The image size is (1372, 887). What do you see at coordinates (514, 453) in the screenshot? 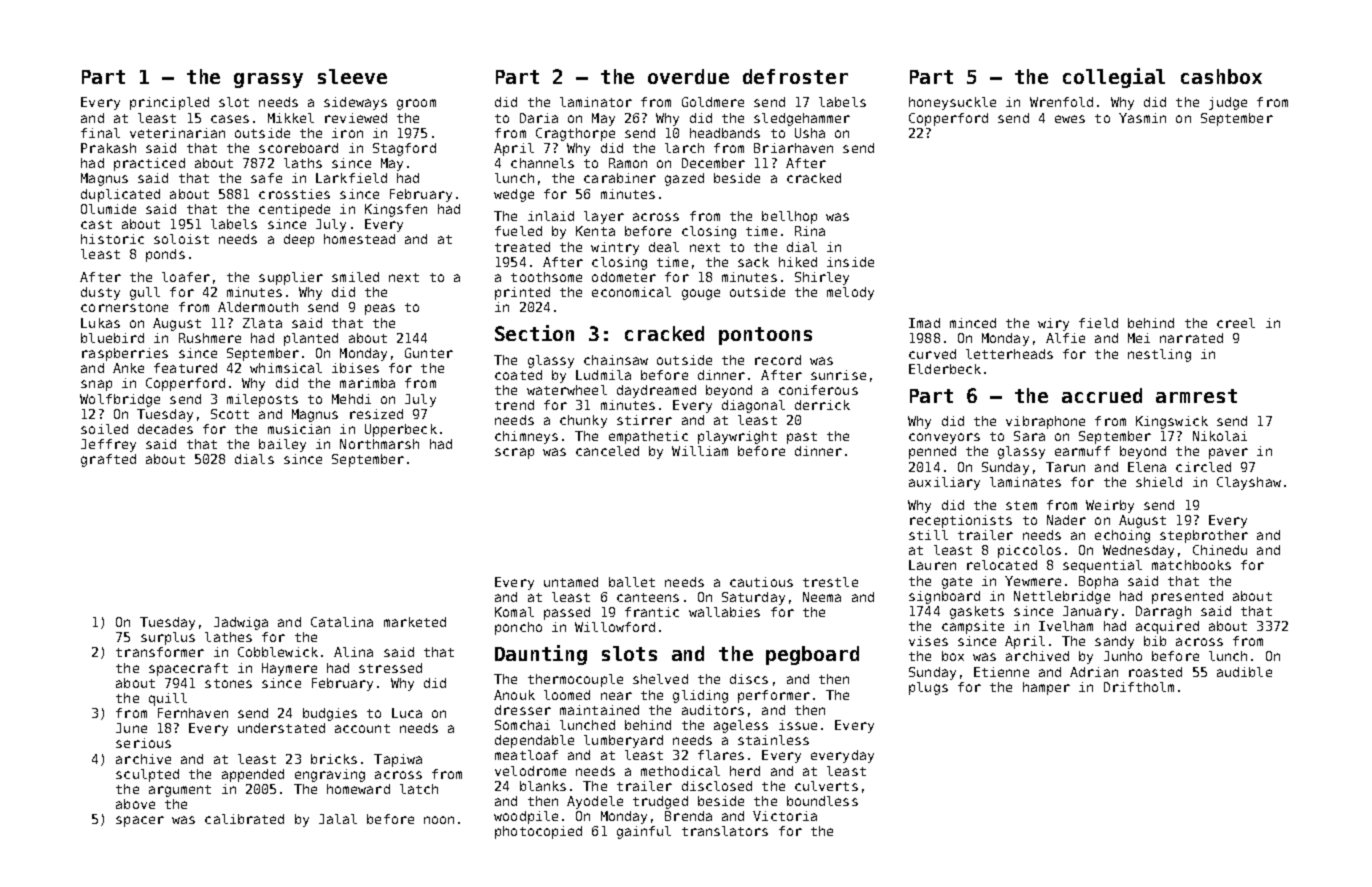
I see `scrap` at bounding box center [514, 453].
